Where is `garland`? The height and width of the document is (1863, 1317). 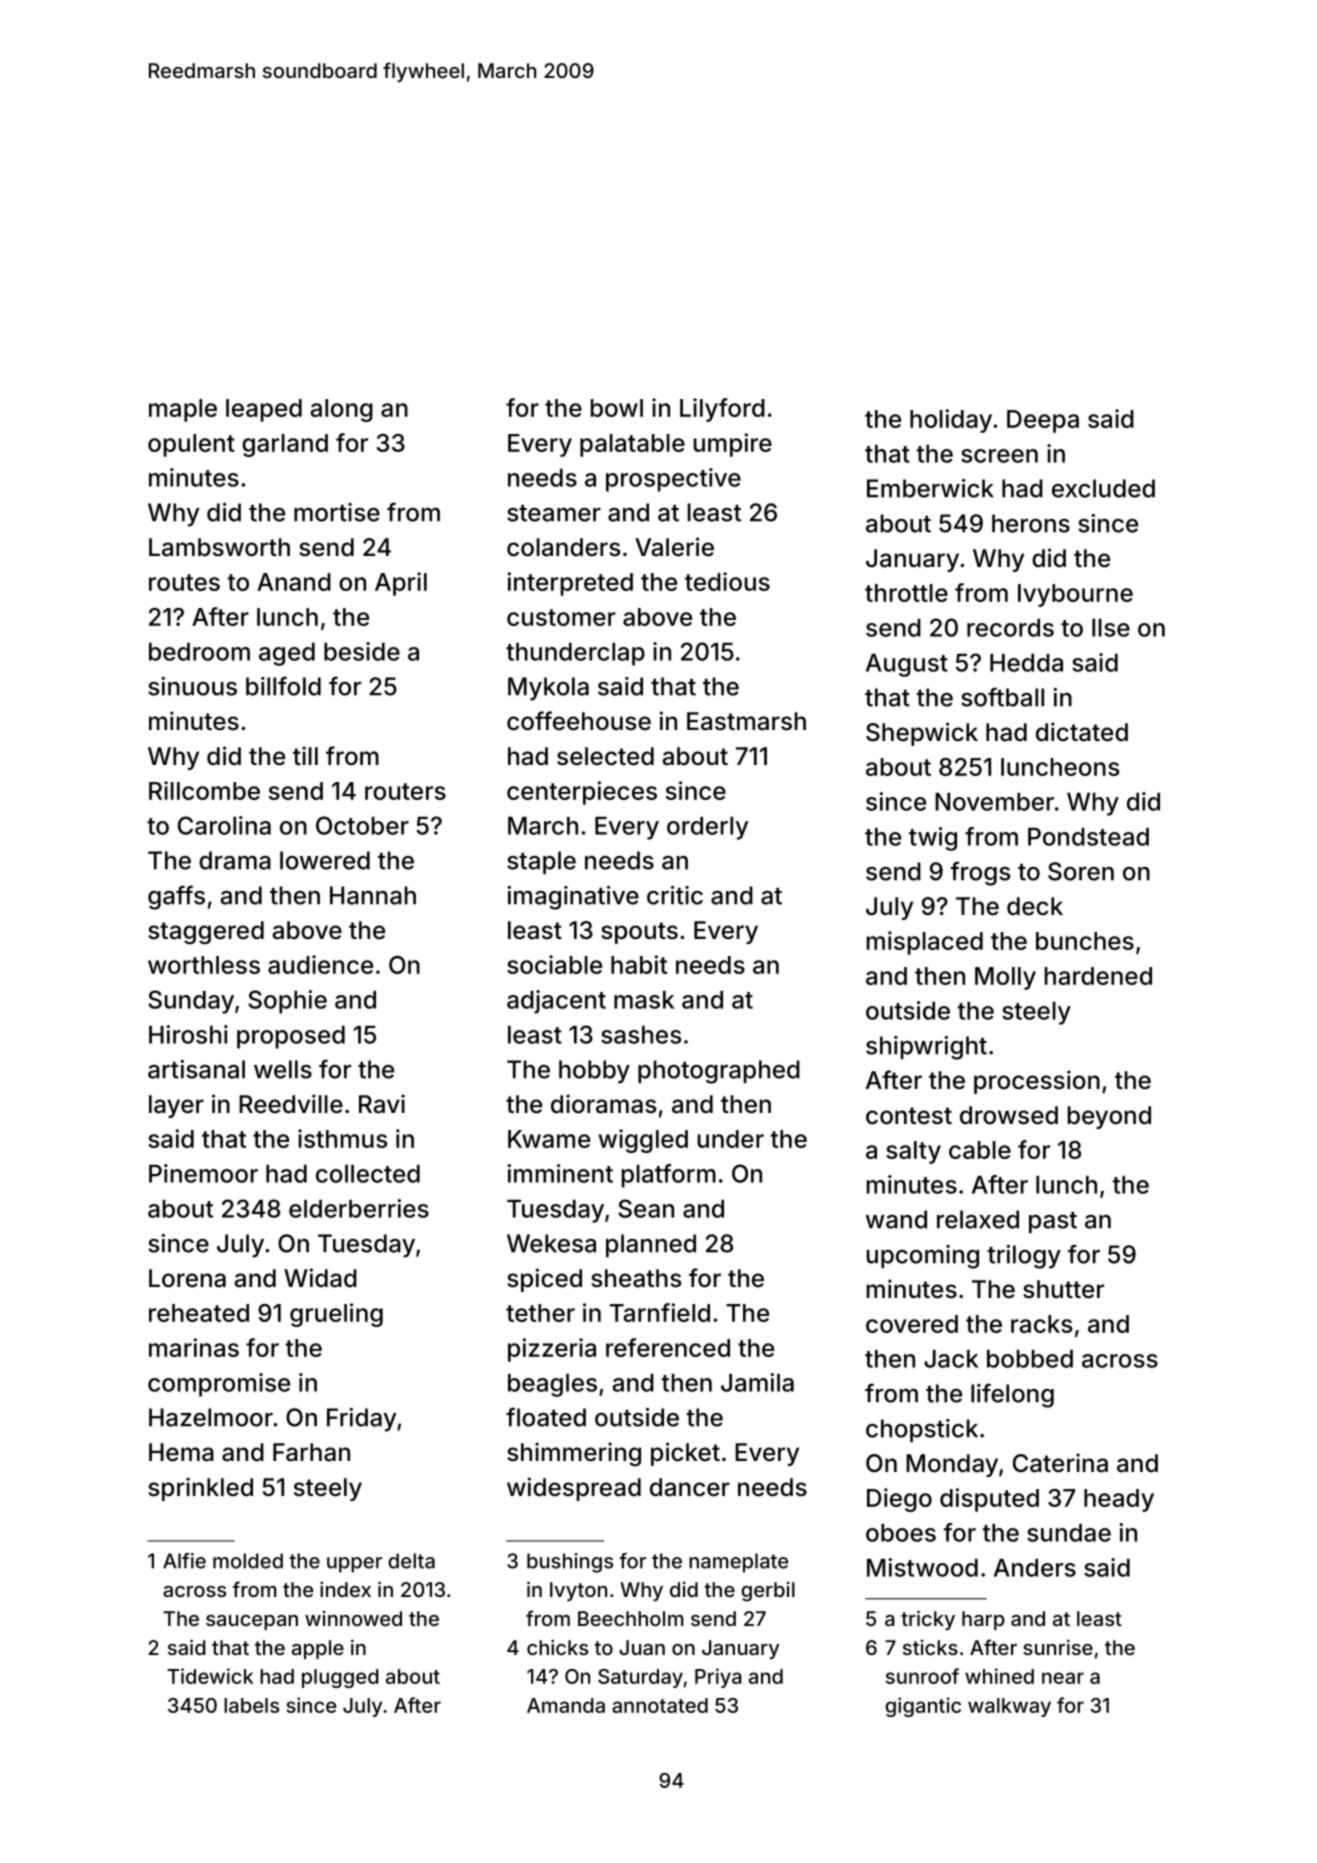 garland is located at coordinates (285, 445).
